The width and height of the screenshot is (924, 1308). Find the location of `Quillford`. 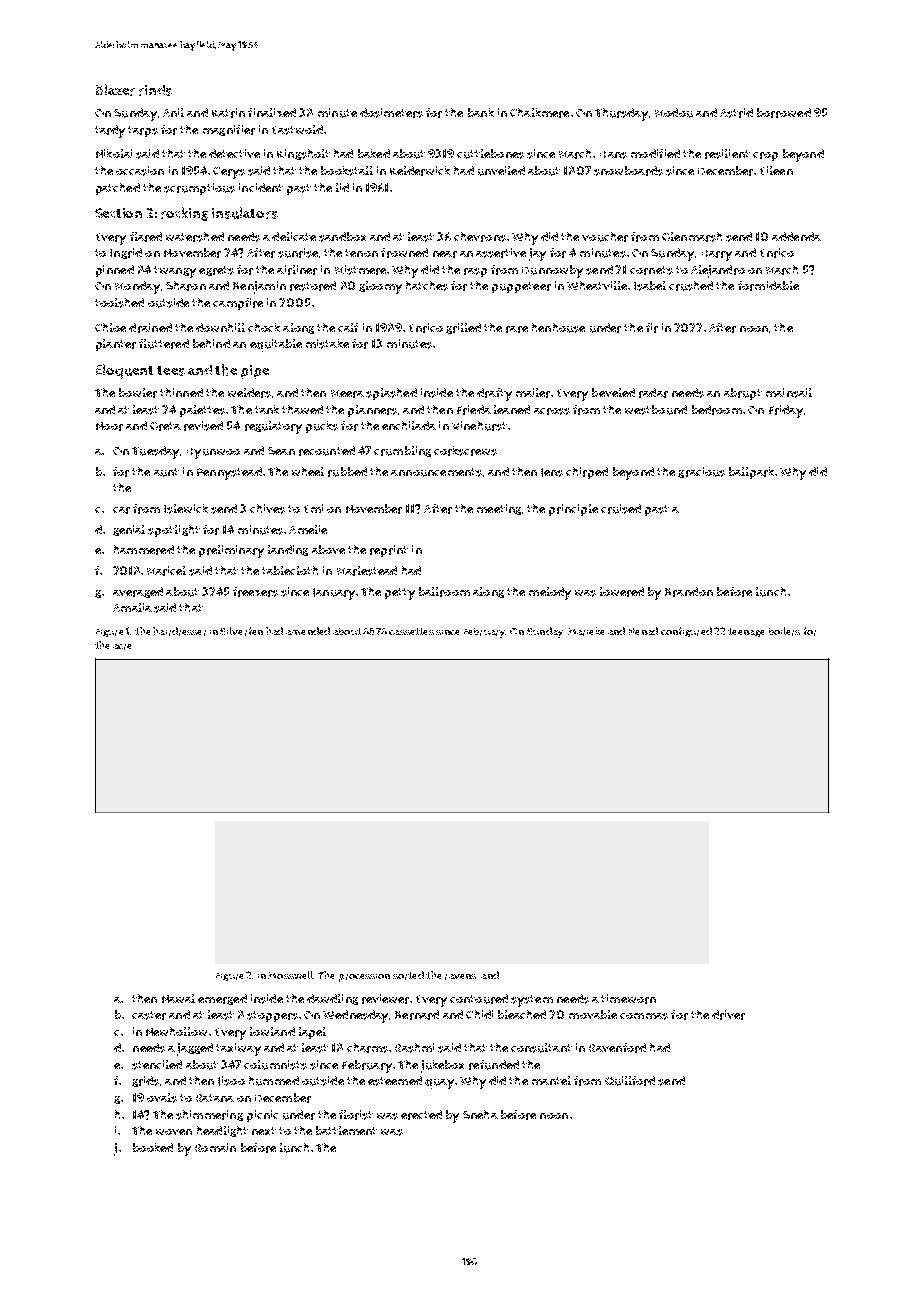

Quillford is located at coordinates (630, 1081).
